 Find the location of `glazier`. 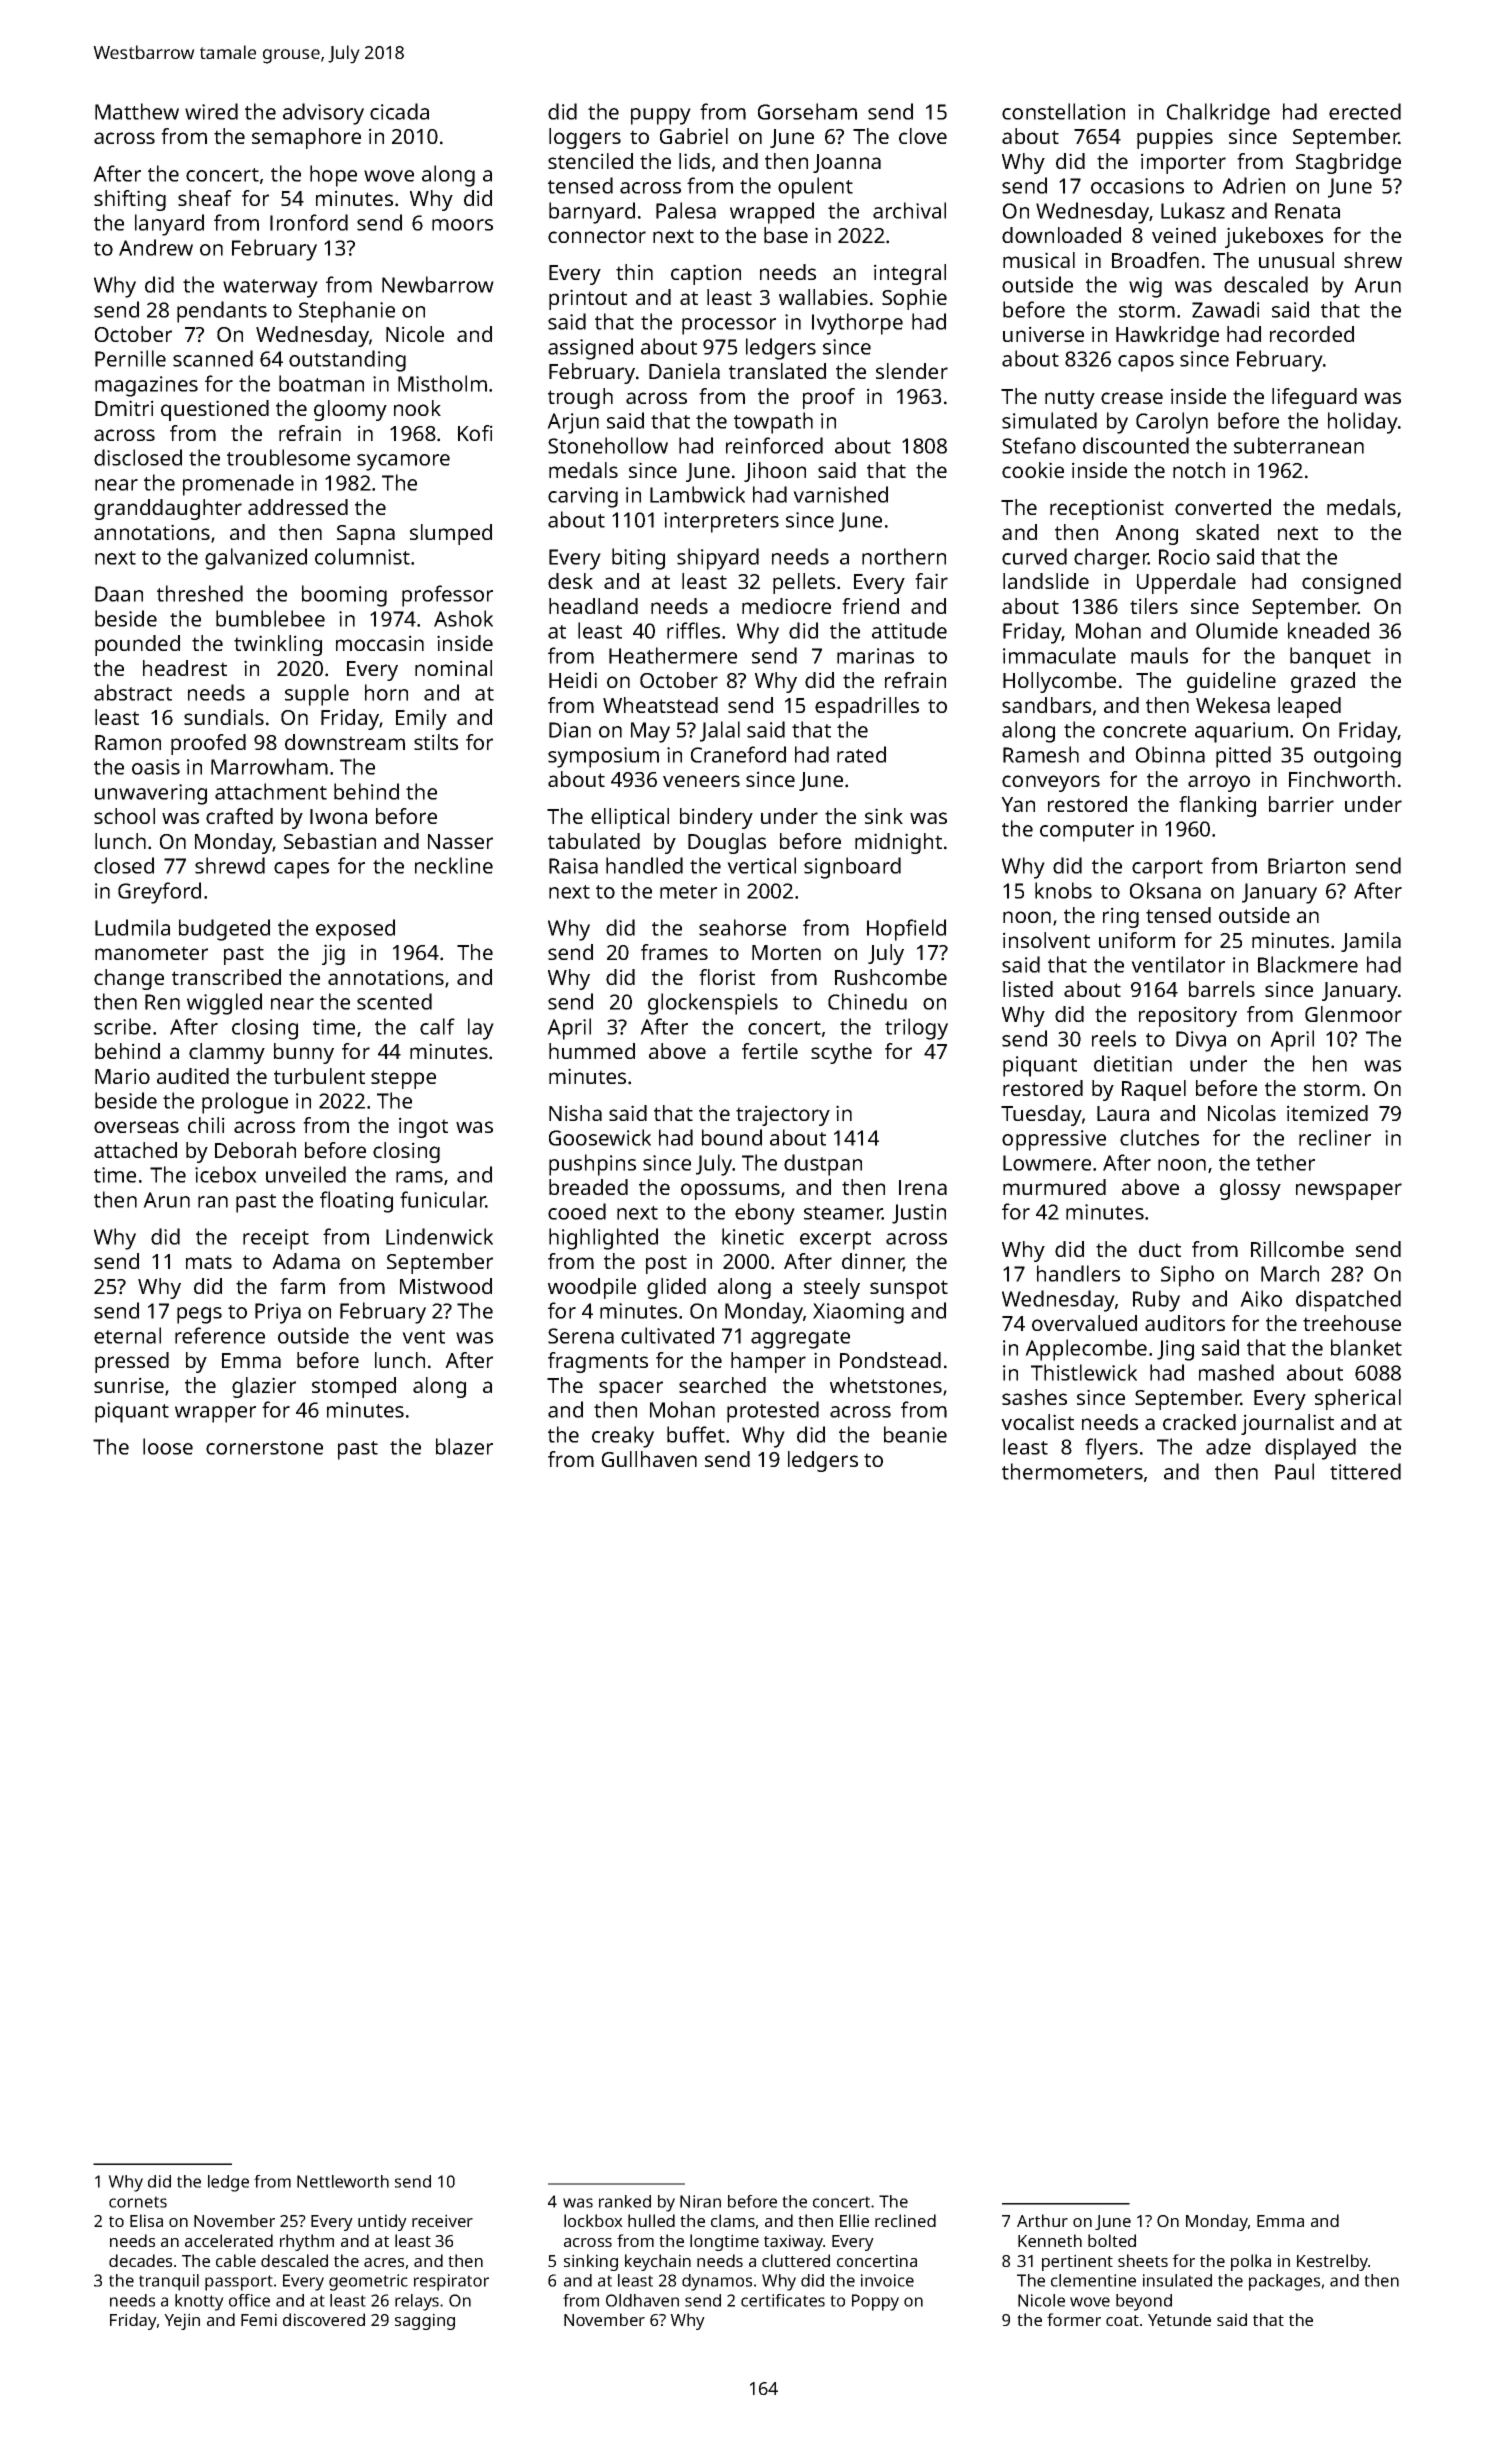

glazier is located at coordinates (264, 1387).
